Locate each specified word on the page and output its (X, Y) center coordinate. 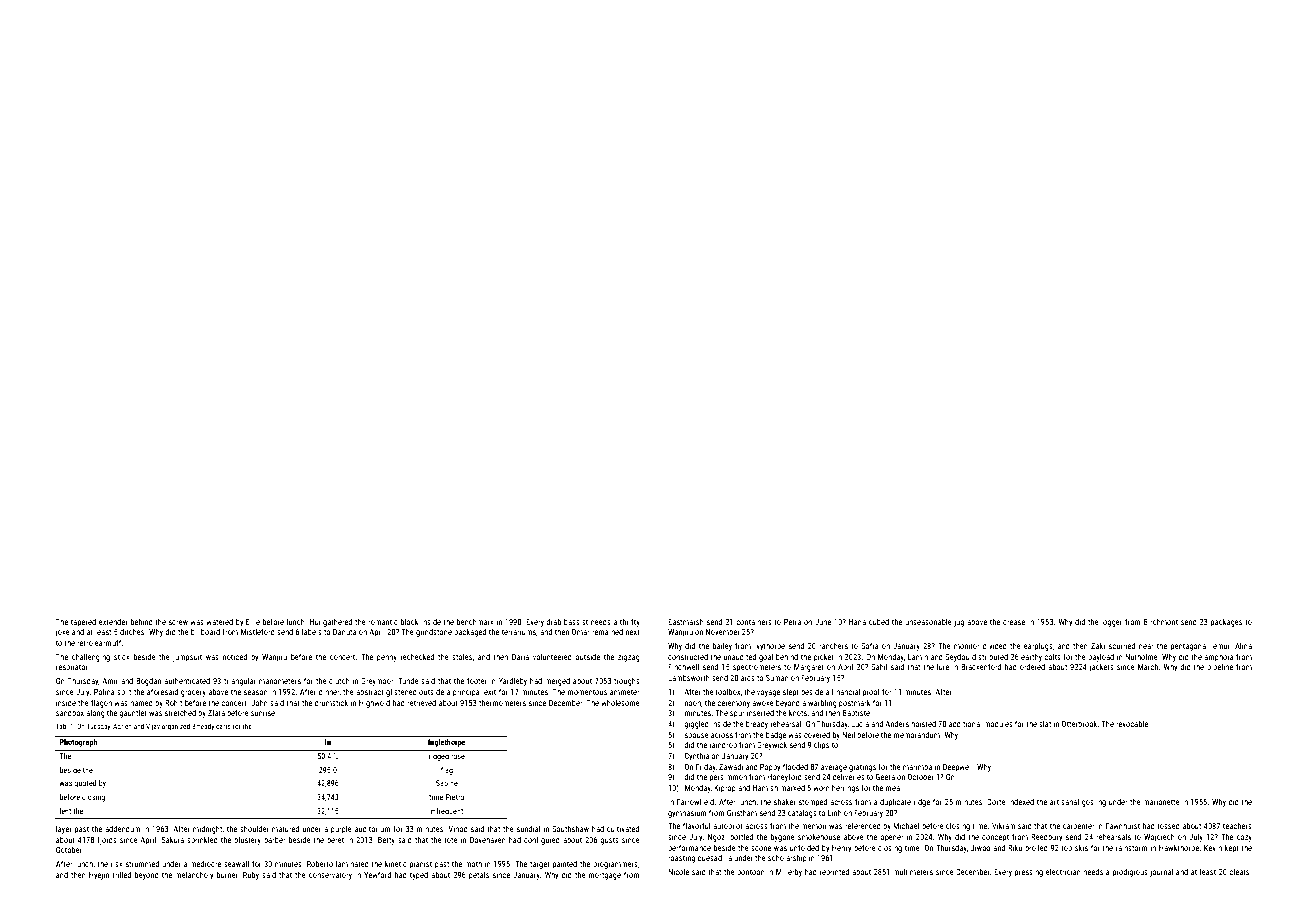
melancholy (194, 875)
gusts (609, 841)
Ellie (253, 622)
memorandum (917, 734)
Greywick (772, 746)
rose (458, 756)
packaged (470, 632)
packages (1226, 622)
